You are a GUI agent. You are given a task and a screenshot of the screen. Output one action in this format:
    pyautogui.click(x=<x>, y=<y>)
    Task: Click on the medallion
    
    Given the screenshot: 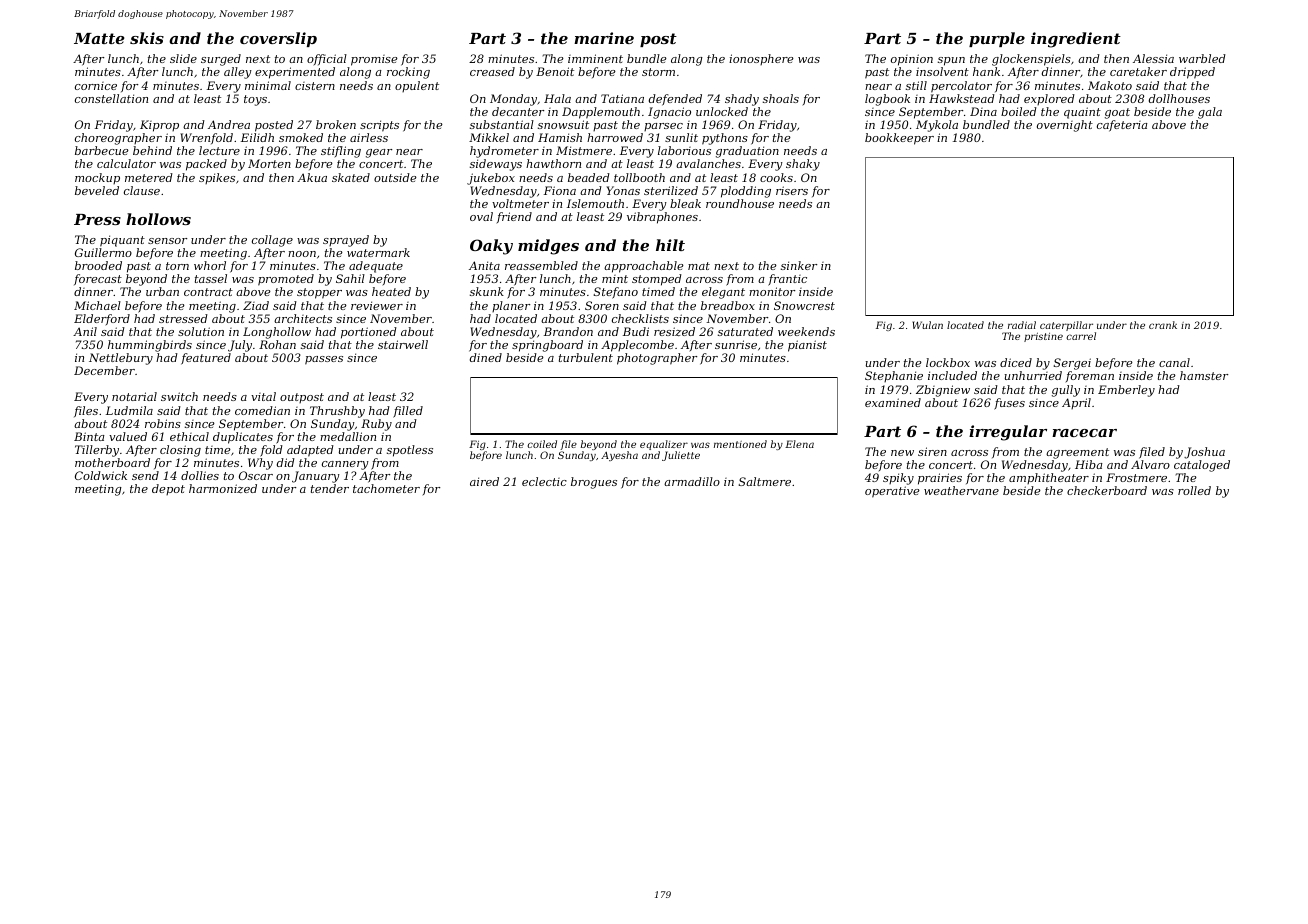 What is the action you would take?
    pyautogui.click(x=348, y=436)
